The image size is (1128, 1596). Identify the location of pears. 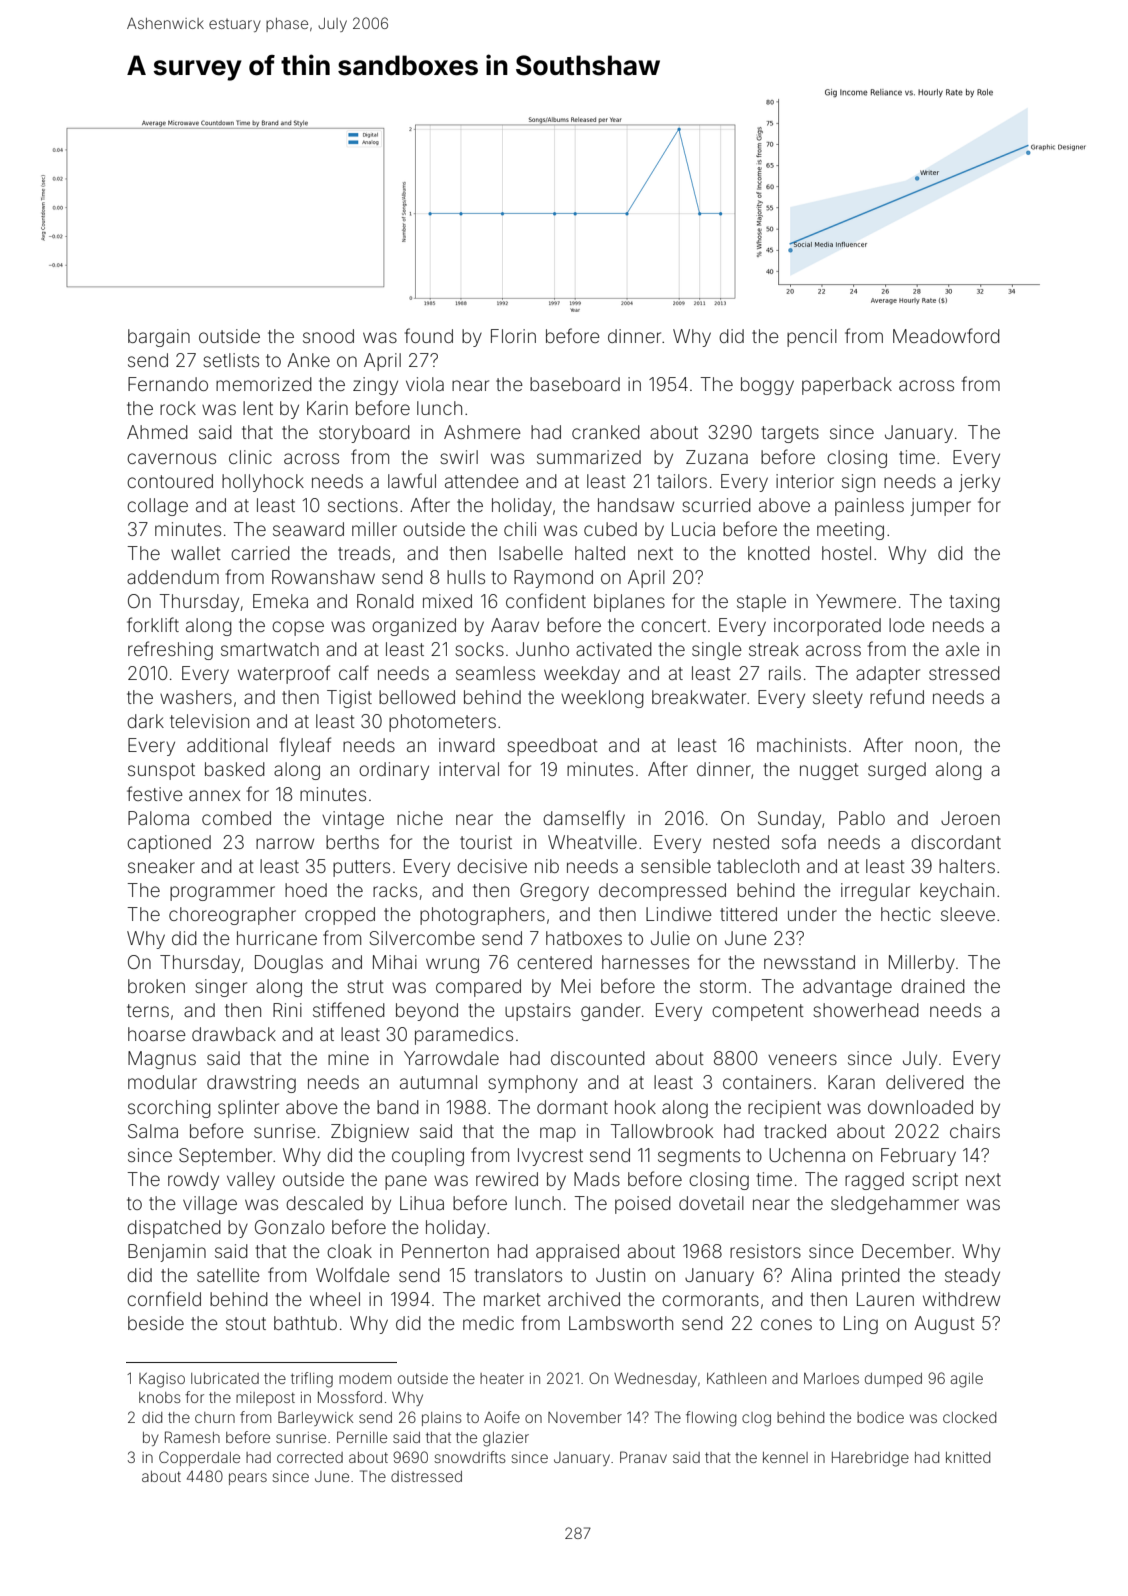
(248, 1479).
